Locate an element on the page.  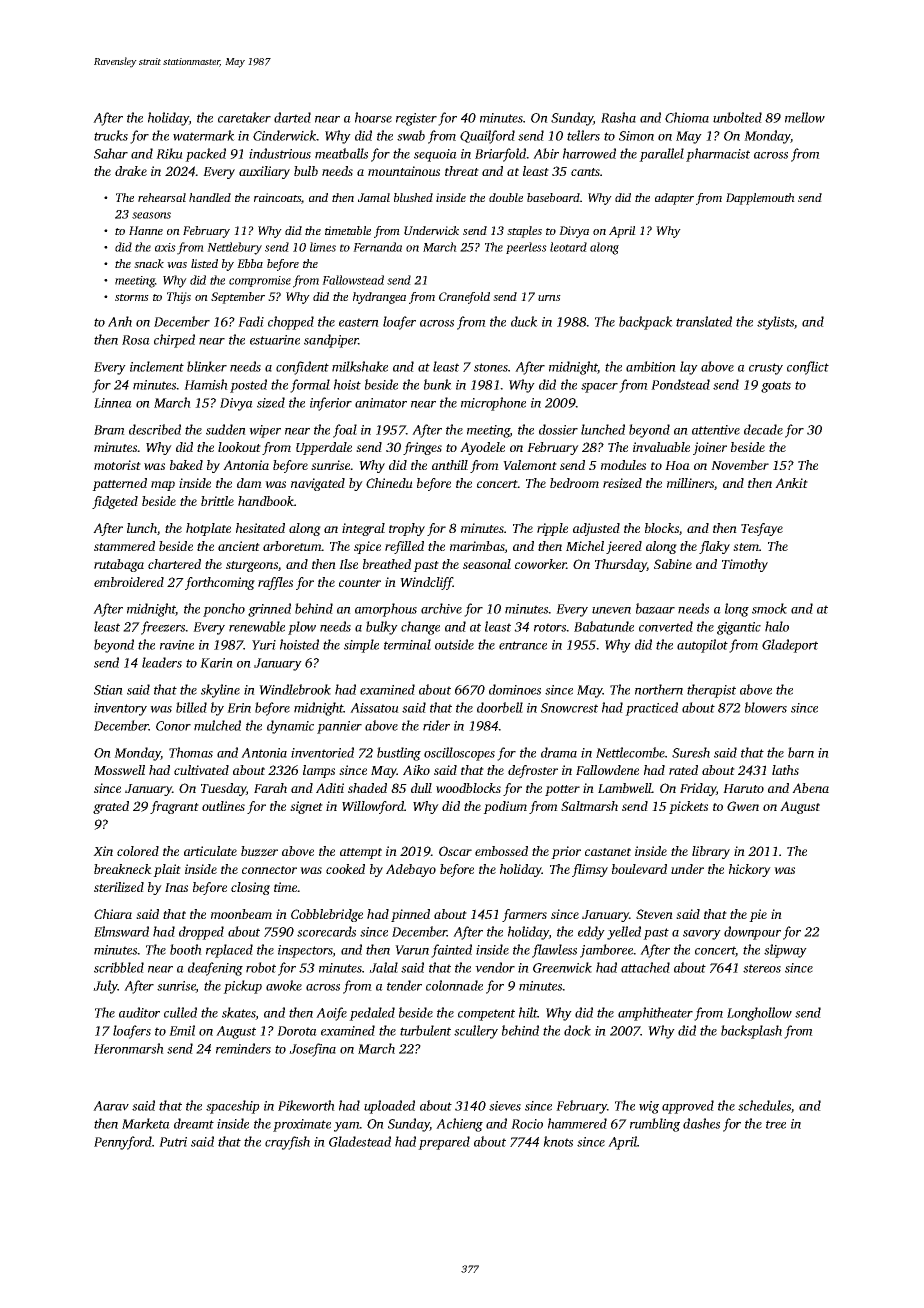
Adebayo is located at coordinates (411, 870).
